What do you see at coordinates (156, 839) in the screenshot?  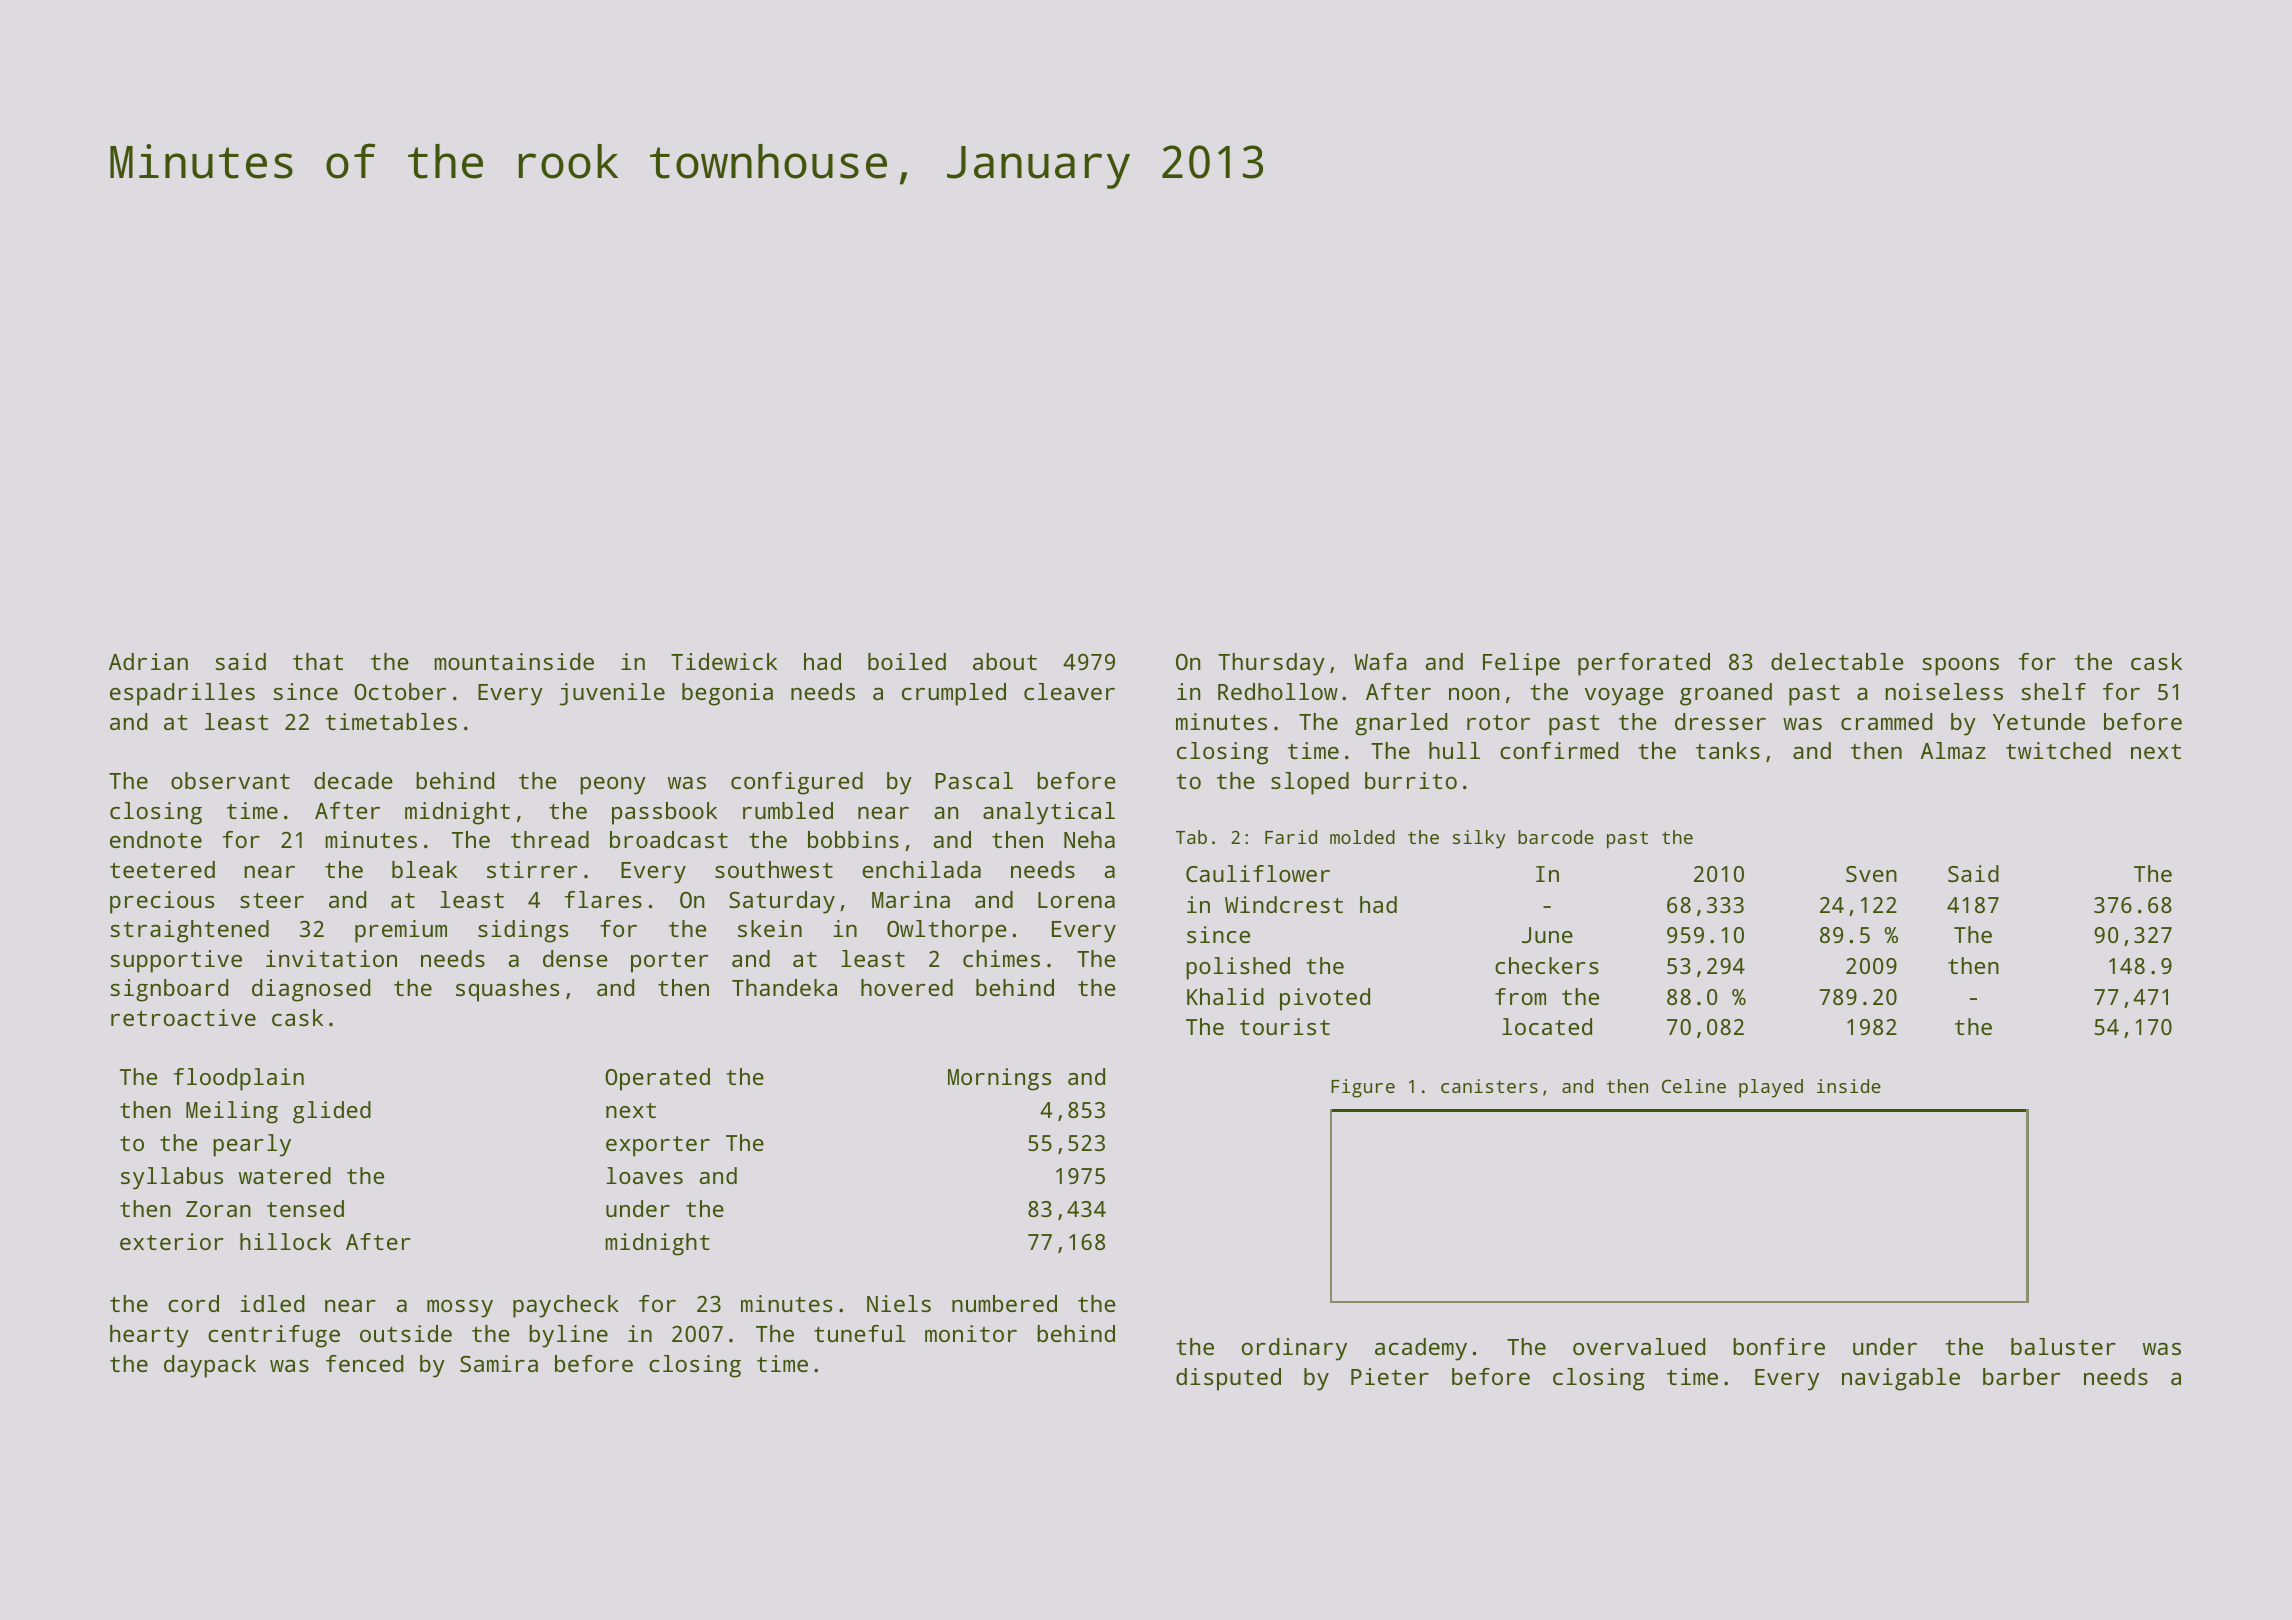 I see `endnote` at bounding box center [156, 839].
